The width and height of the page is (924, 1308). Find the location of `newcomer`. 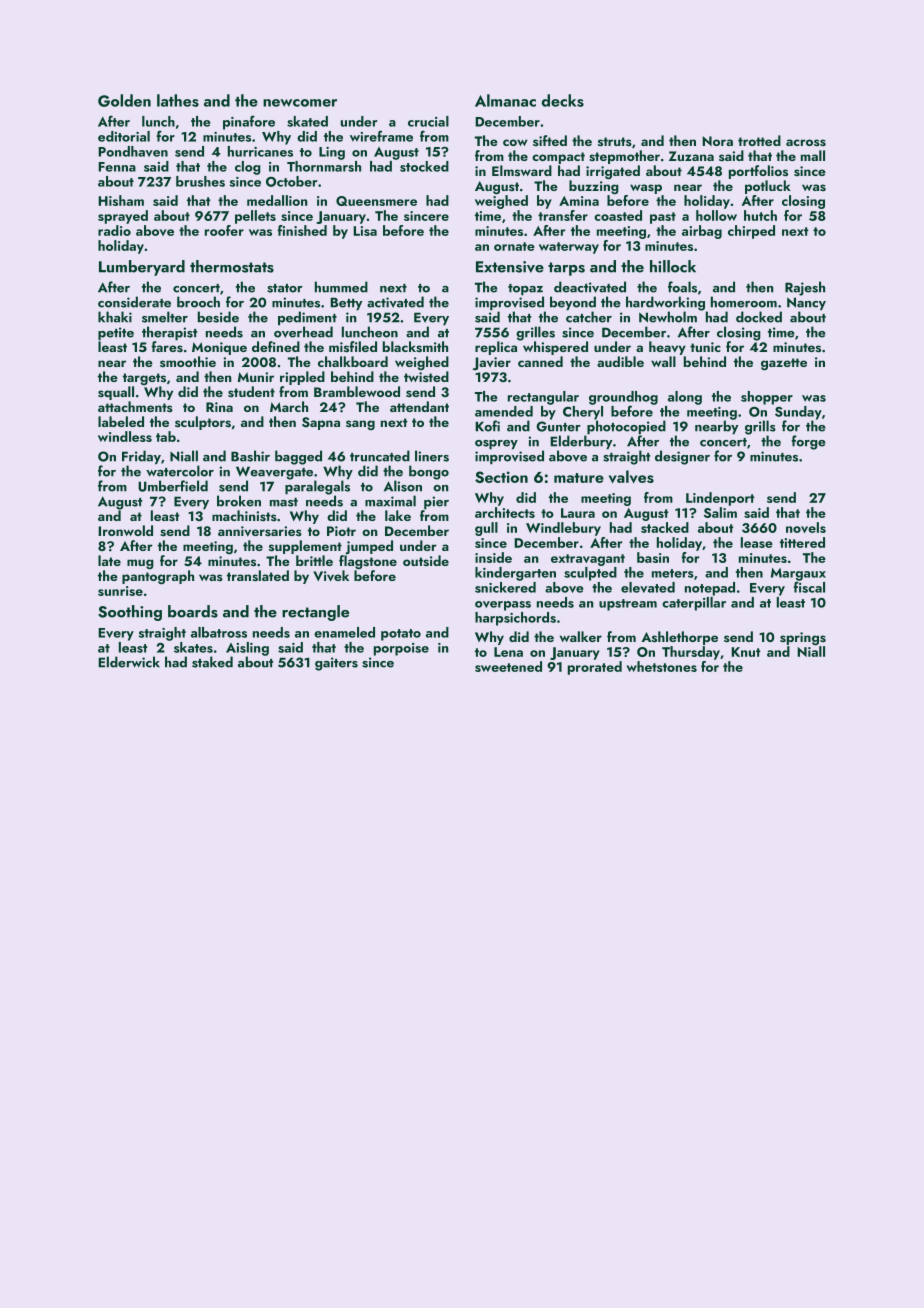

newcomer is located at coordinates (300, 103).
